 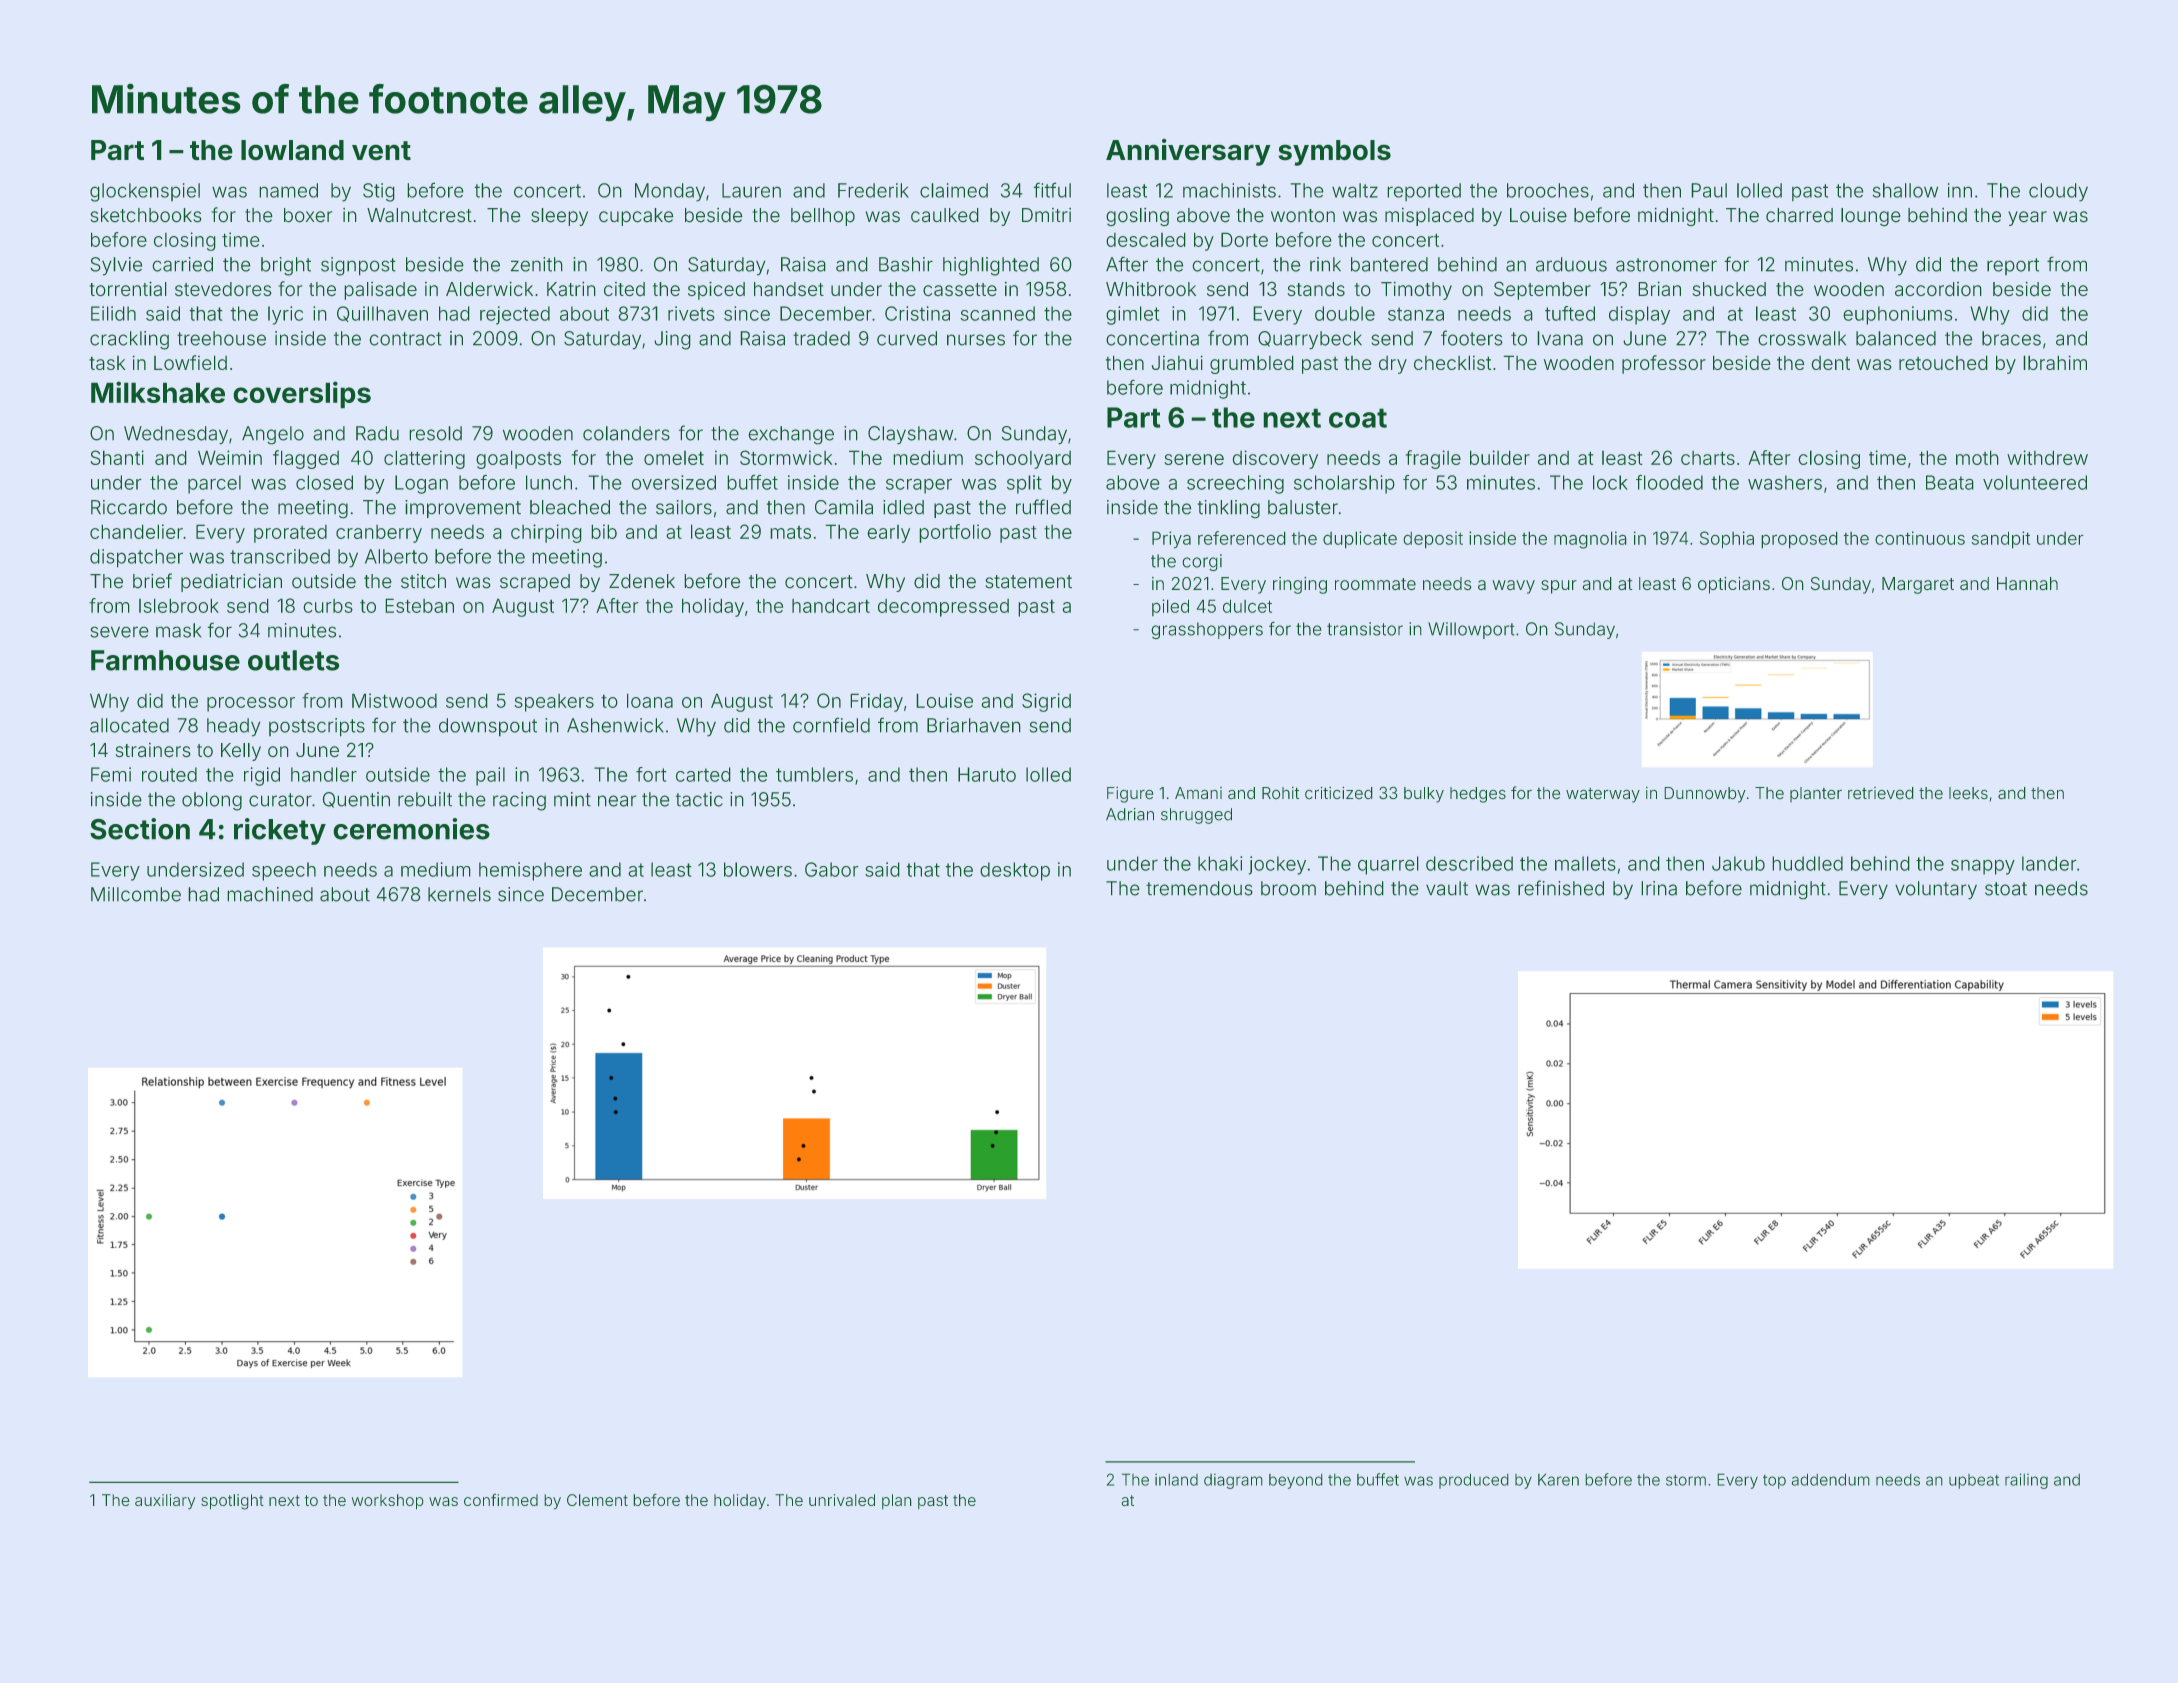 What do you see at coordinates (111, 774) in the page?
I see `Femi` at bounding box center [111, 774].
